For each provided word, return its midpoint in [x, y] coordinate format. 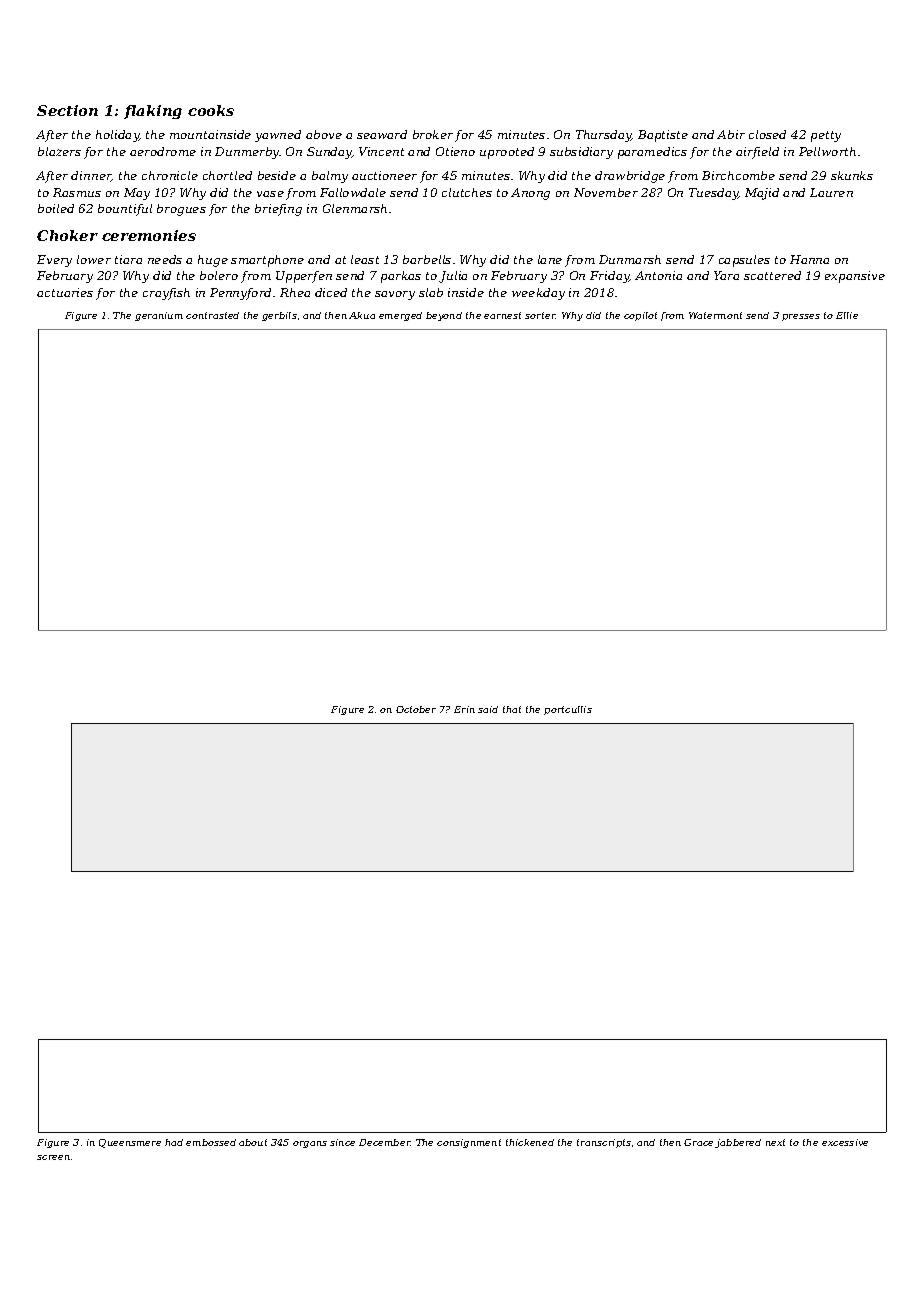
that [512, 709]
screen [53, 1157]
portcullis [568, 710]
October [416, 709]
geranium [159, 316]
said [488, 709]
